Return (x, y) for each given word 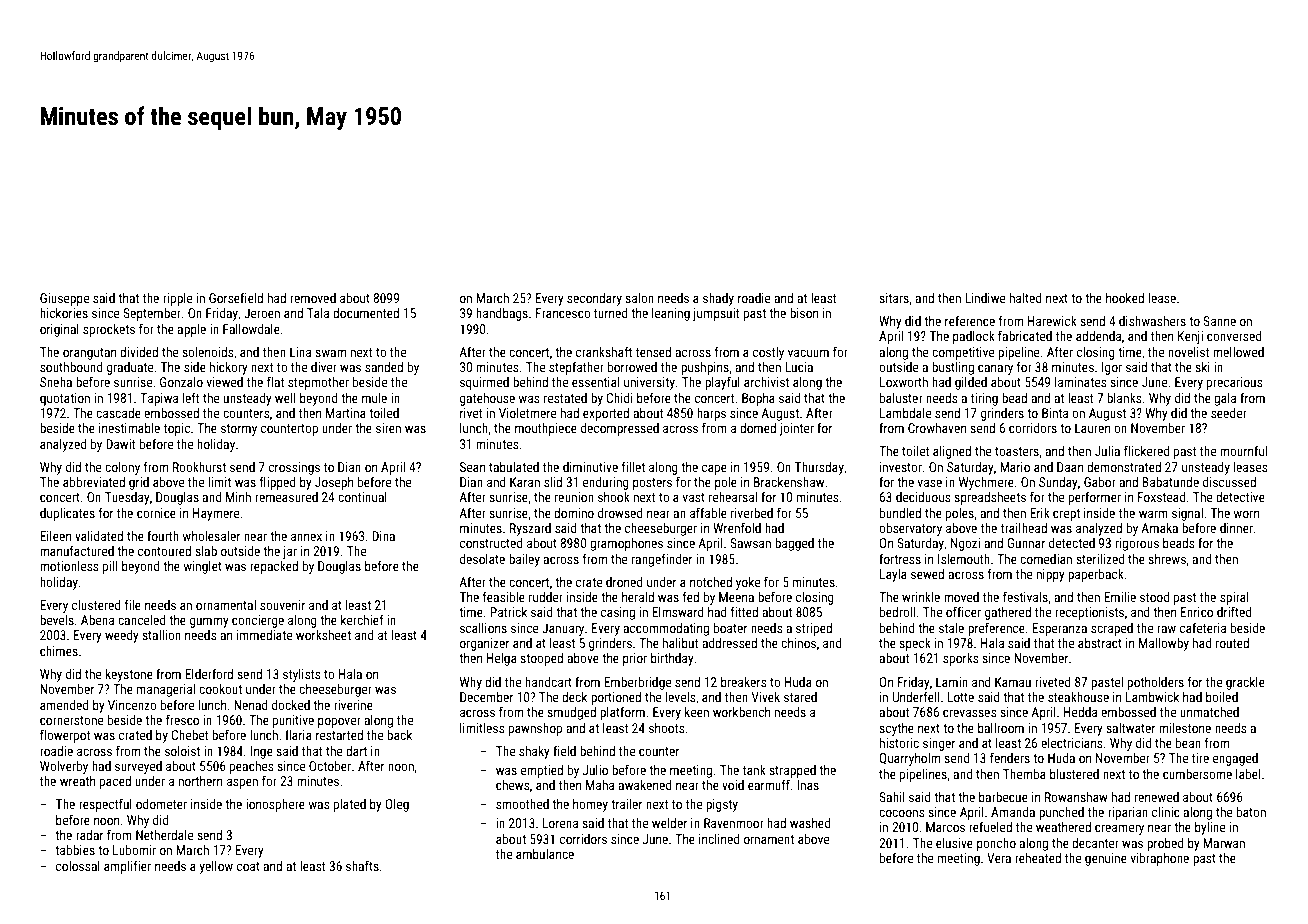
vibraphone (1160, 859)
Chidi (619, 398)
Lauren (1092, 428)
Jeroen (262, 313)
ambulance (545, 854)
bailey (524, 560)
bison (804, 313)
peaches (251, 767)
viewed (225, 382)
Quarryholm (909, 759)
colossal (78, 866)
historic (899, 743)
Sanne (1219, 321)
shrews (1167, 559)
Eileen (55, 536)
